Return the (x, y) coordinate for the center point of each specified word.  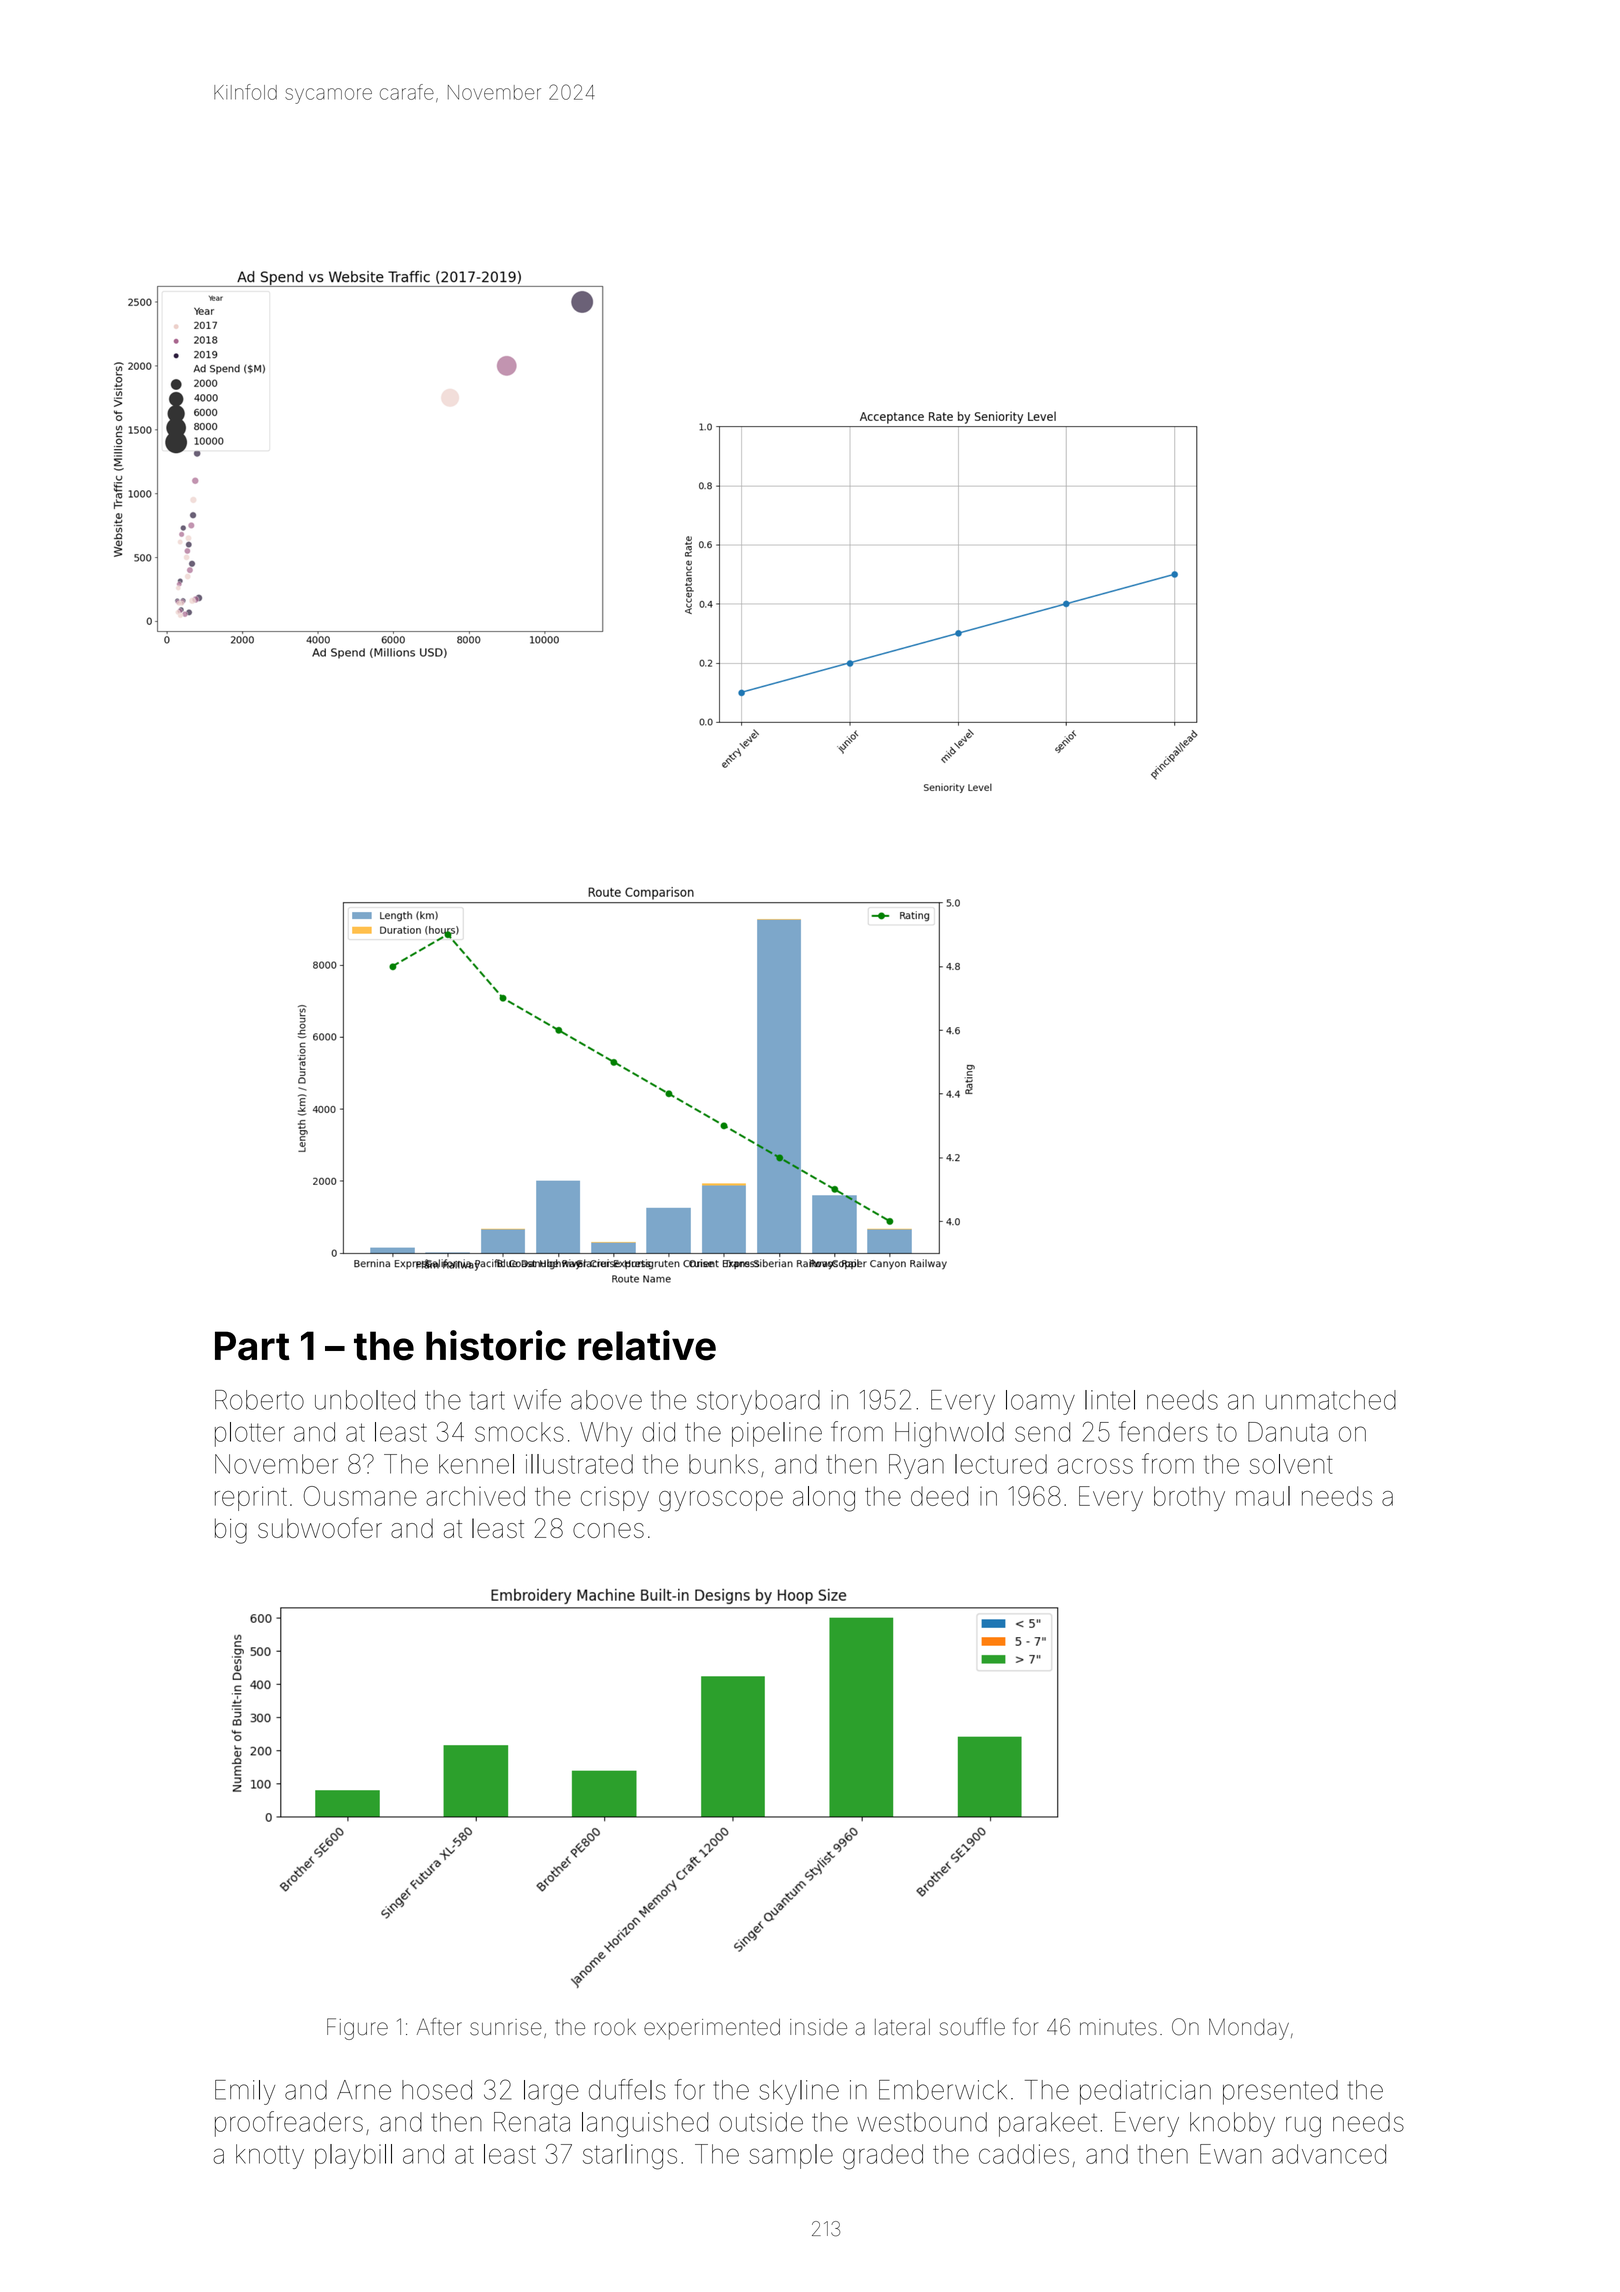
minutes (1118, 2027)
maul (1263, 1496)
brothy (1189, 1499)
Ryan (916, 1466)
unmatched (1331, 1400)
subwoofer (320, 1527)
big (231, 1531)
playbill (353, 2156)
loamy (1040, 1402)
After (439, 2027)
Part (252, 1346)
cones (608, 1530)
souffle (972, 2027)
